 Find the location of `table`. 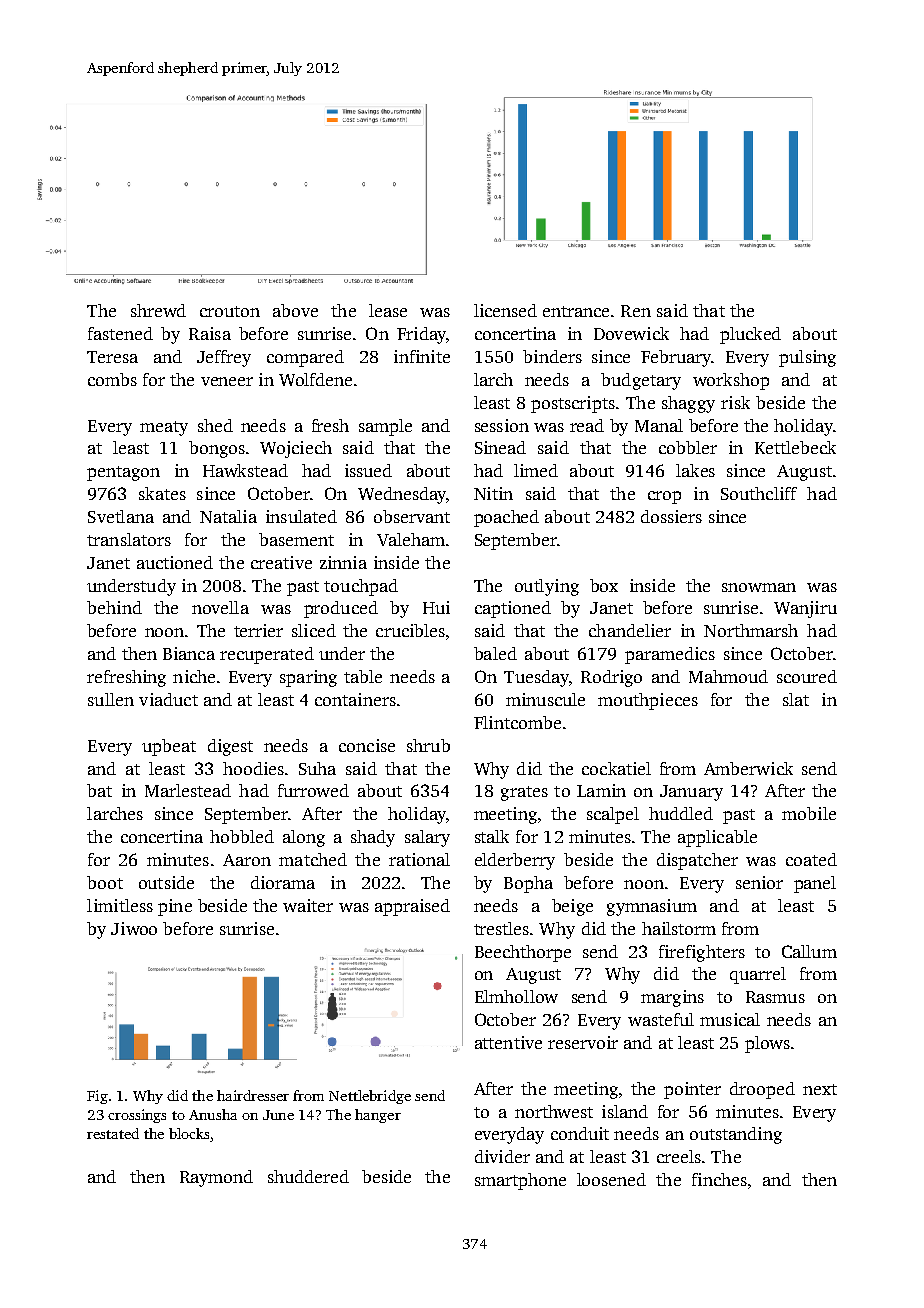

table is located at coordinates (363, 676).
